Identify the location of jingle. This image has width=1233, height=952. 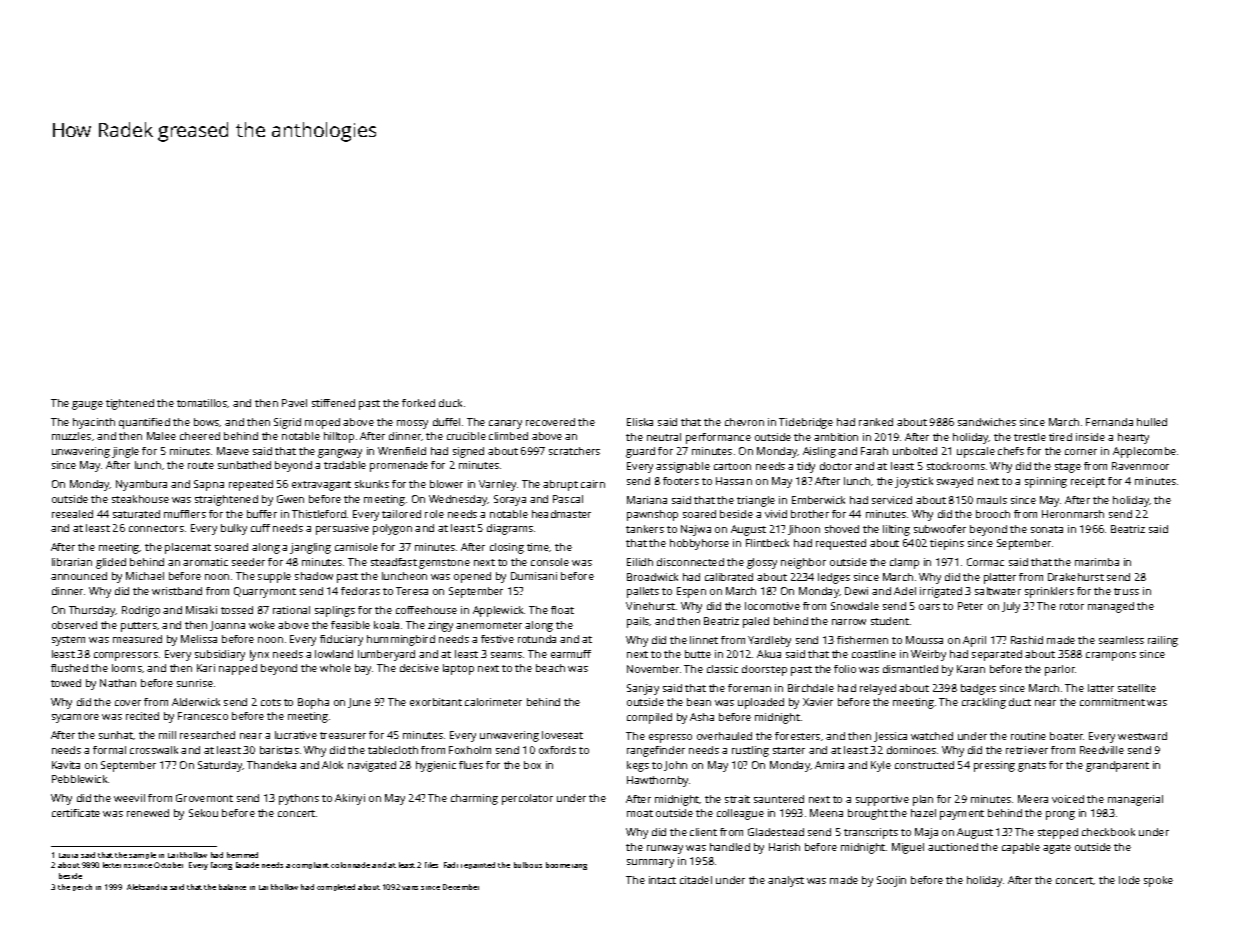
(125, 452).
